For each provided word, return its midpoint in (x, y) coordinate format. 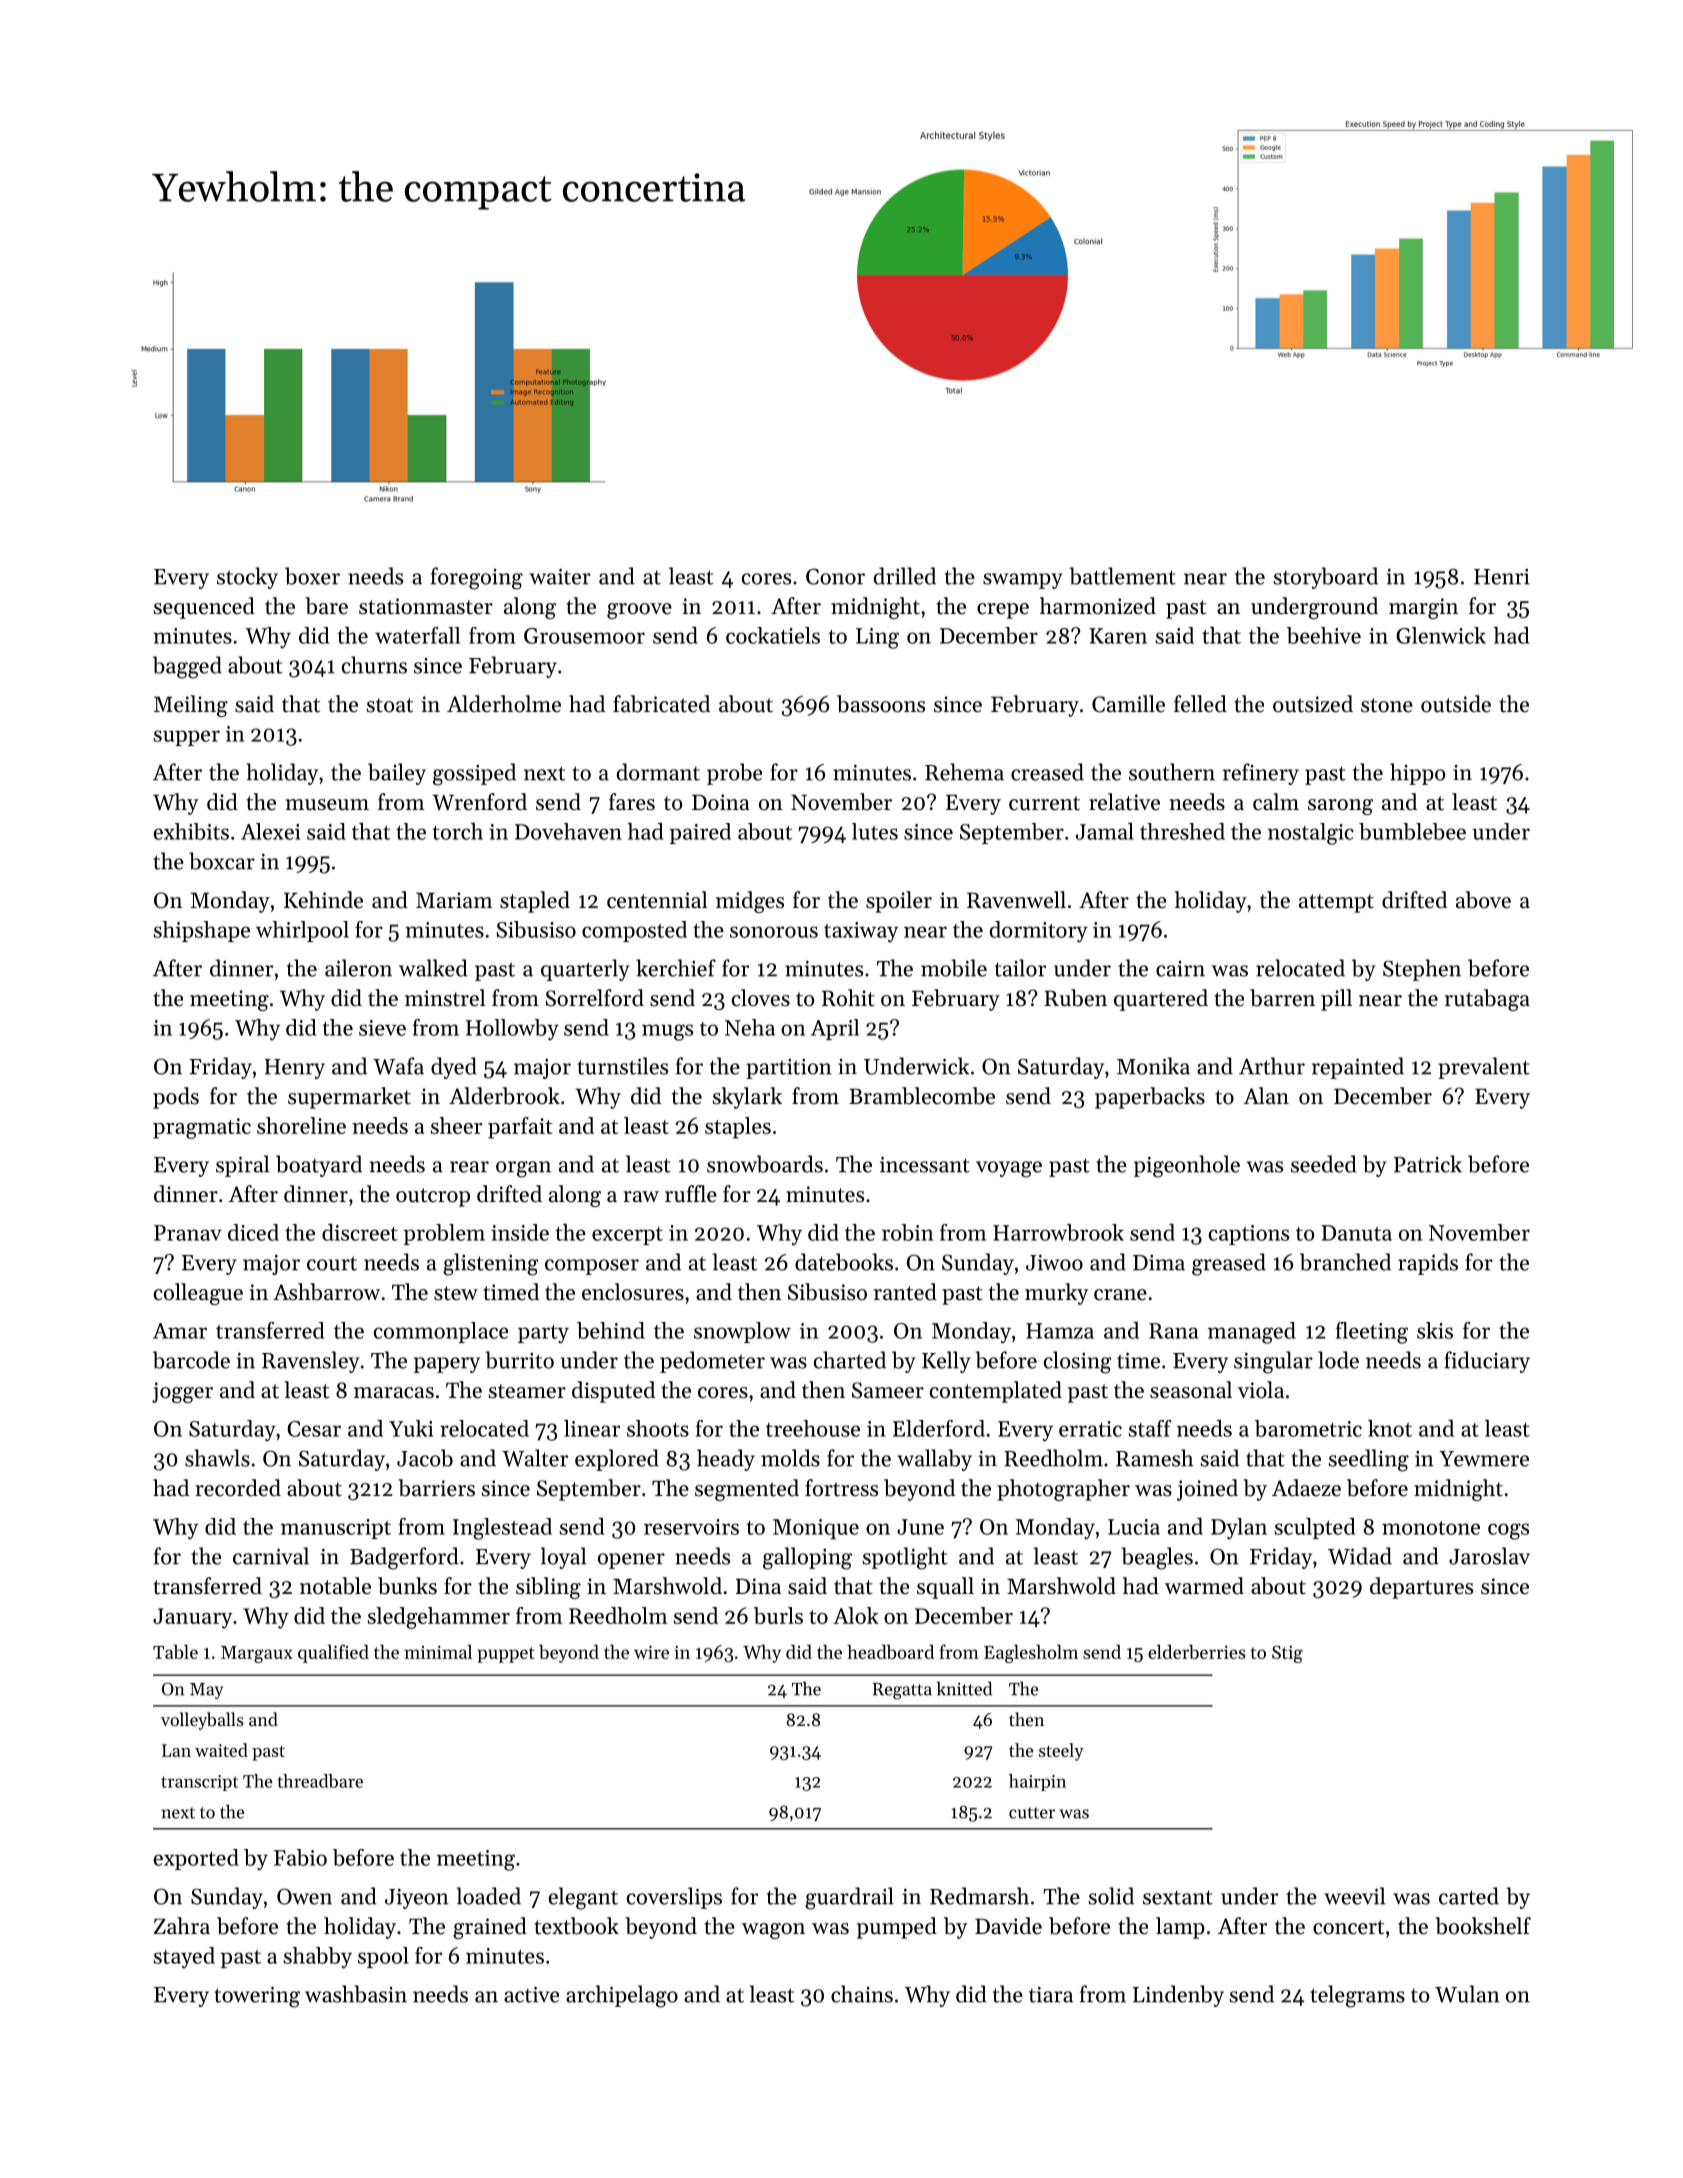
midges (750, 902)
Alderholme (504, 704)
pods (176, 1098)
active (531, 1994)
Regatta (902, 1691)
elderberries (1197, 1651)
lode (1338, 1360)
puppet (506, 1655)
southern (1172, 772)
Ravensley (311, 1362)
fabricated (661, 704)
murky (1056, 1294)
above (1483, 900)
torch (457, 831)
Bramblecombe (922, 1096)
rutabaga (1487, 1000)
